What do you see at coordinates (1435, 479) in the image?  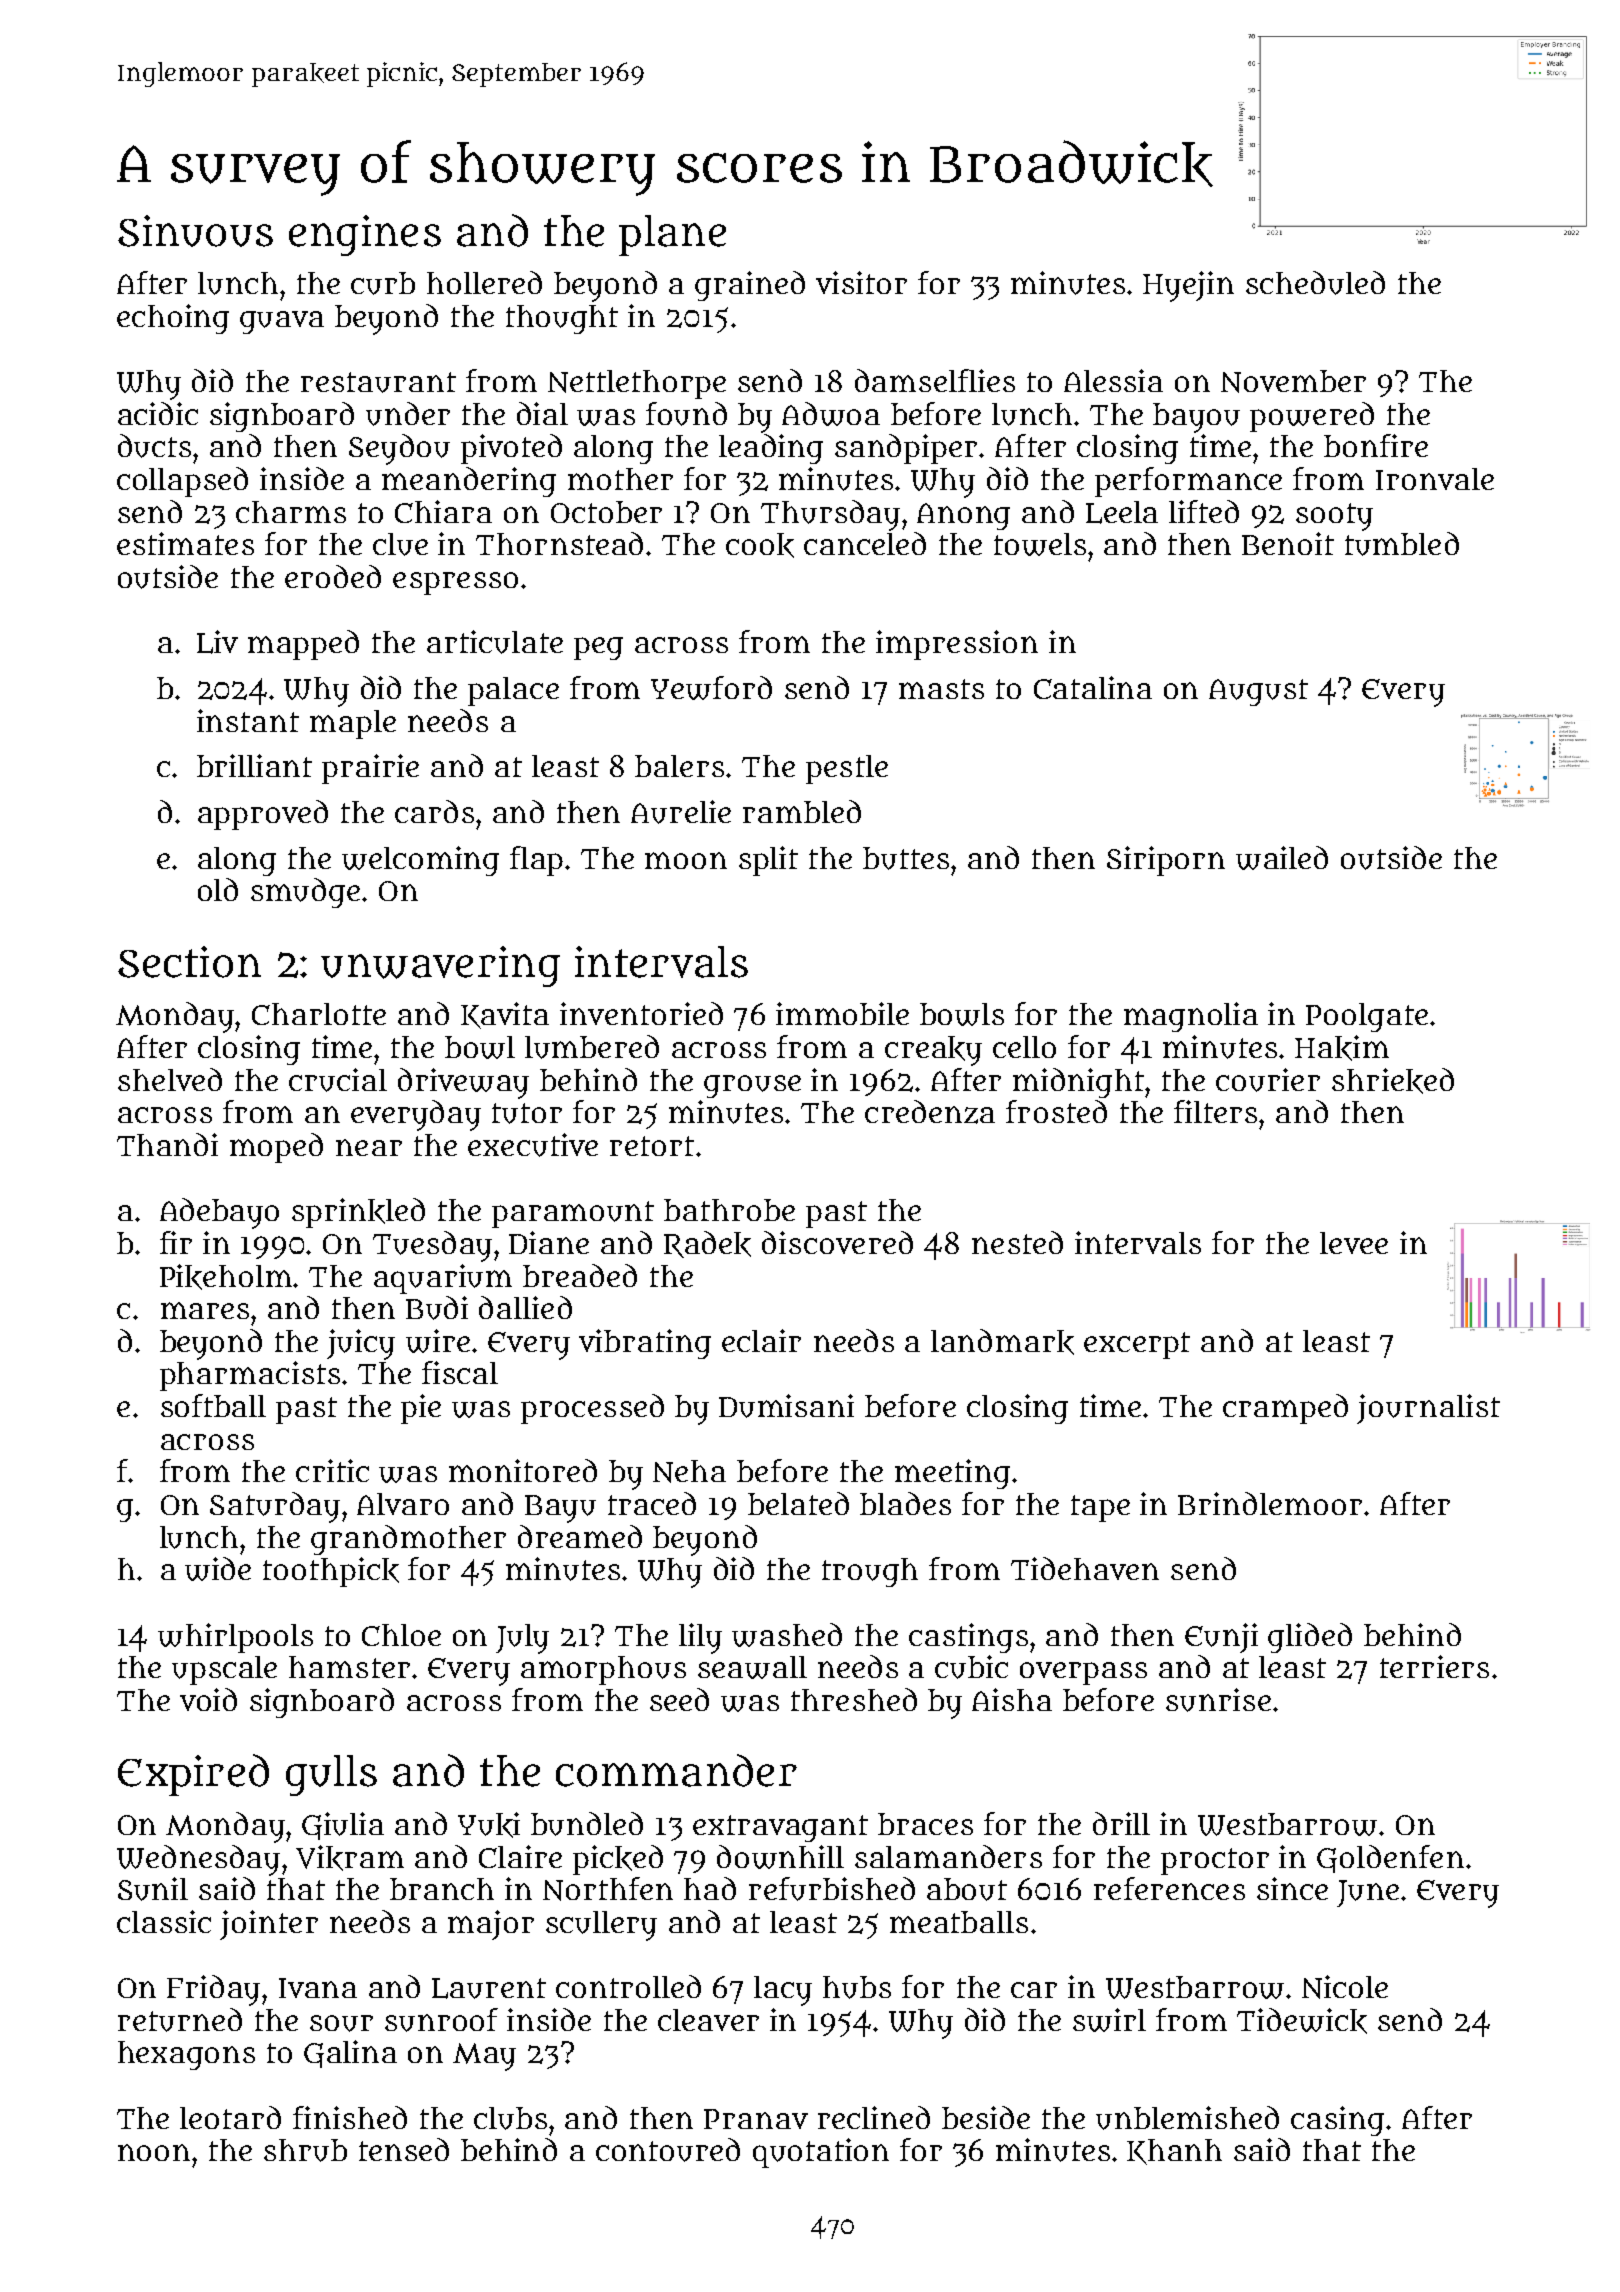 I see `Ironvale` at bounding box center [1435, 479].
